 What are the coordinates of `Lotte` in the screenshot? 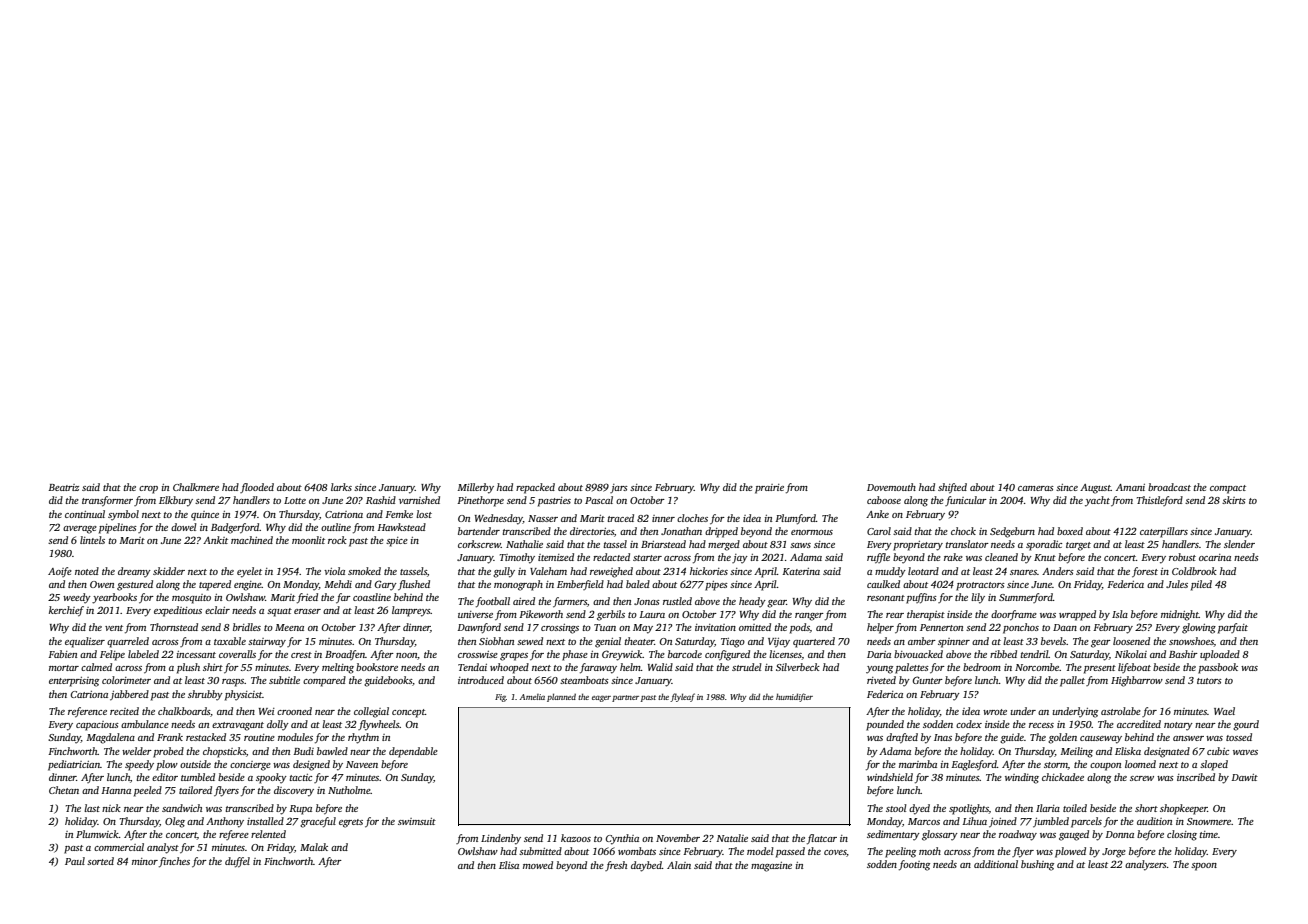 It's located at (295, 500).
